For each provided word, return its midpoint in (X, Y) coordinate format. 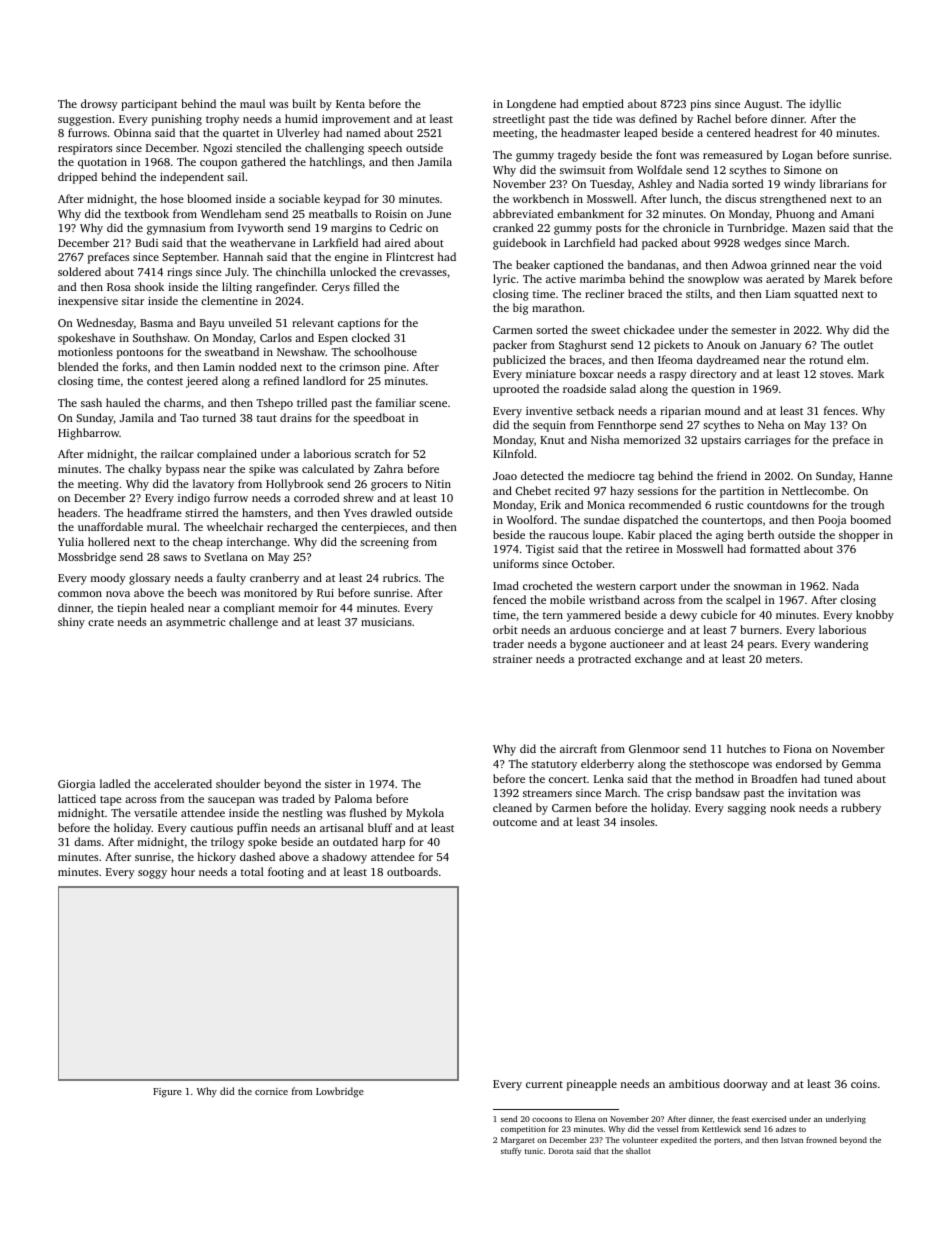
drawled (391, 512)
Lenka (609, 778)
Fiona (798, 749)
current (544, 1084)
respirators (85, 149)
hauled (123, 402)
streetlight (519, 120)
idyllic (825, 105)
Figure (167, 1093)
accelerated (183, 783)
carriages (768, 441)
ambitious (694, 1083)
